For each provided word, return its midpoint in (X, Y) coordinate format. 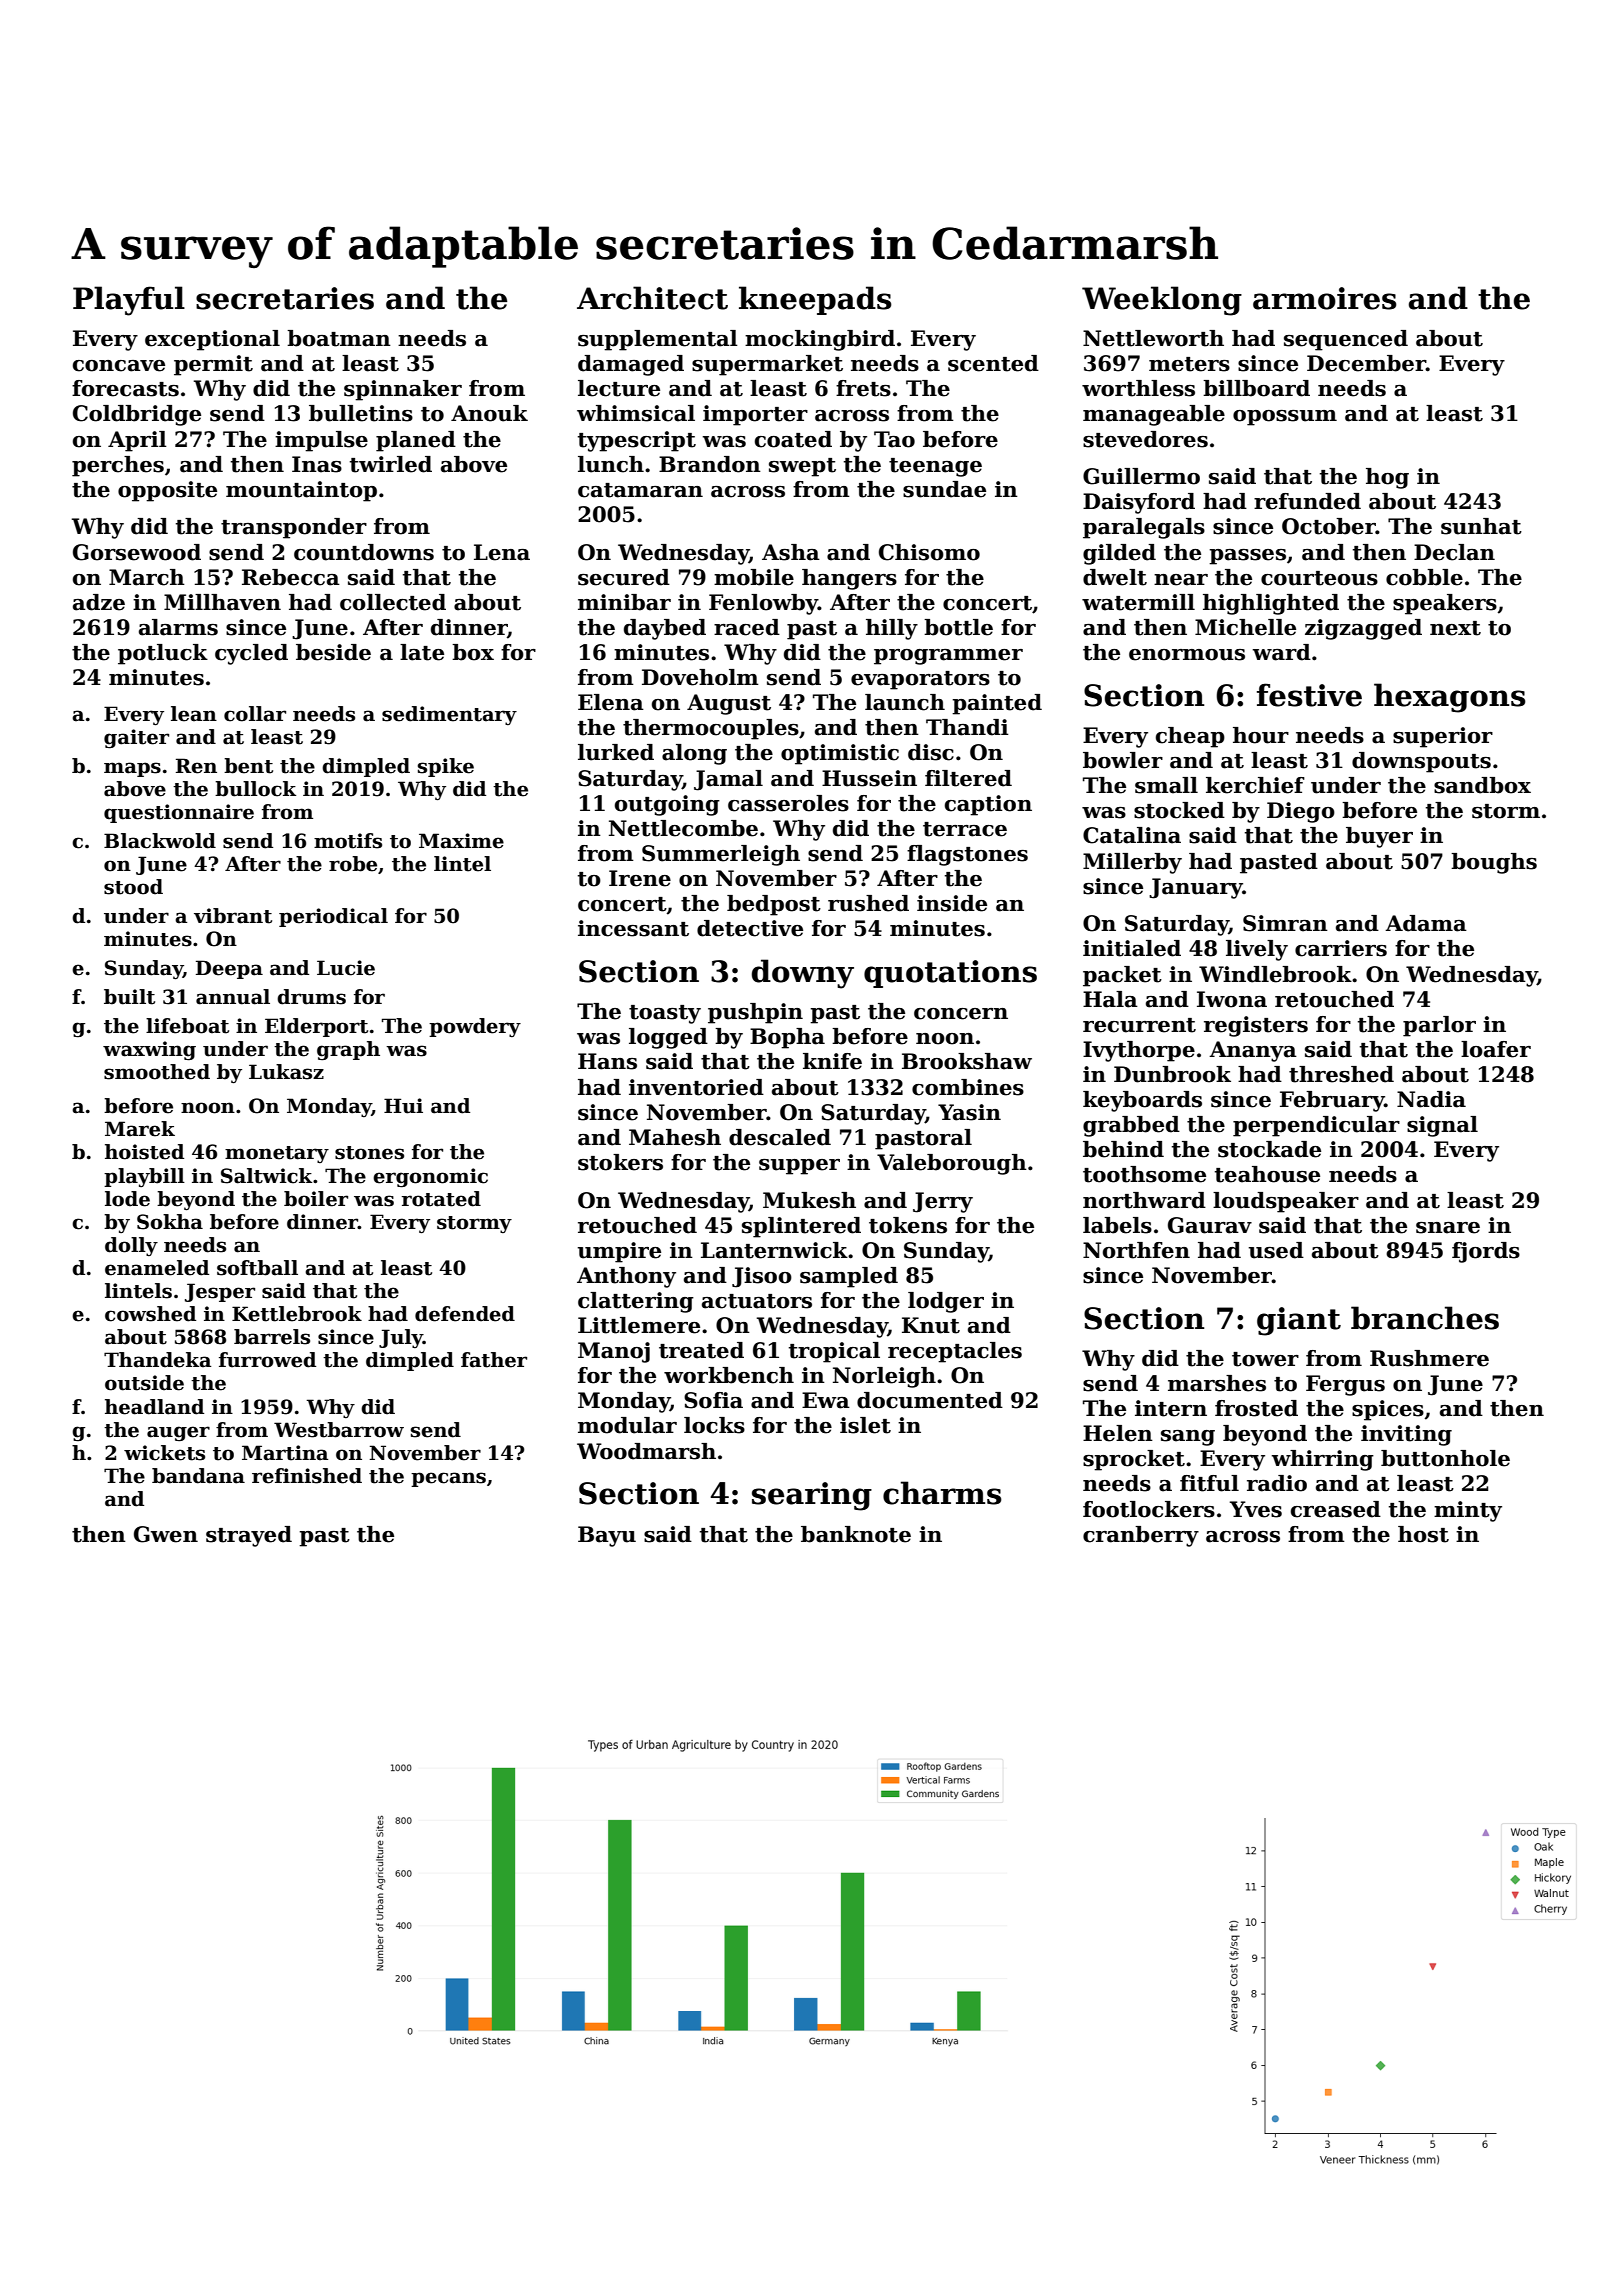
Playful (129, 301)
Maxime (461, 841)
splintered (801, 1227)
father (494, 1360)
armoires (1325, 298)
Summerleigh (721, 855)
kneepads (815, 300)
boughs (1494, 863)
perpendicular (1316, 1126)
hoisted (144, 1152)
